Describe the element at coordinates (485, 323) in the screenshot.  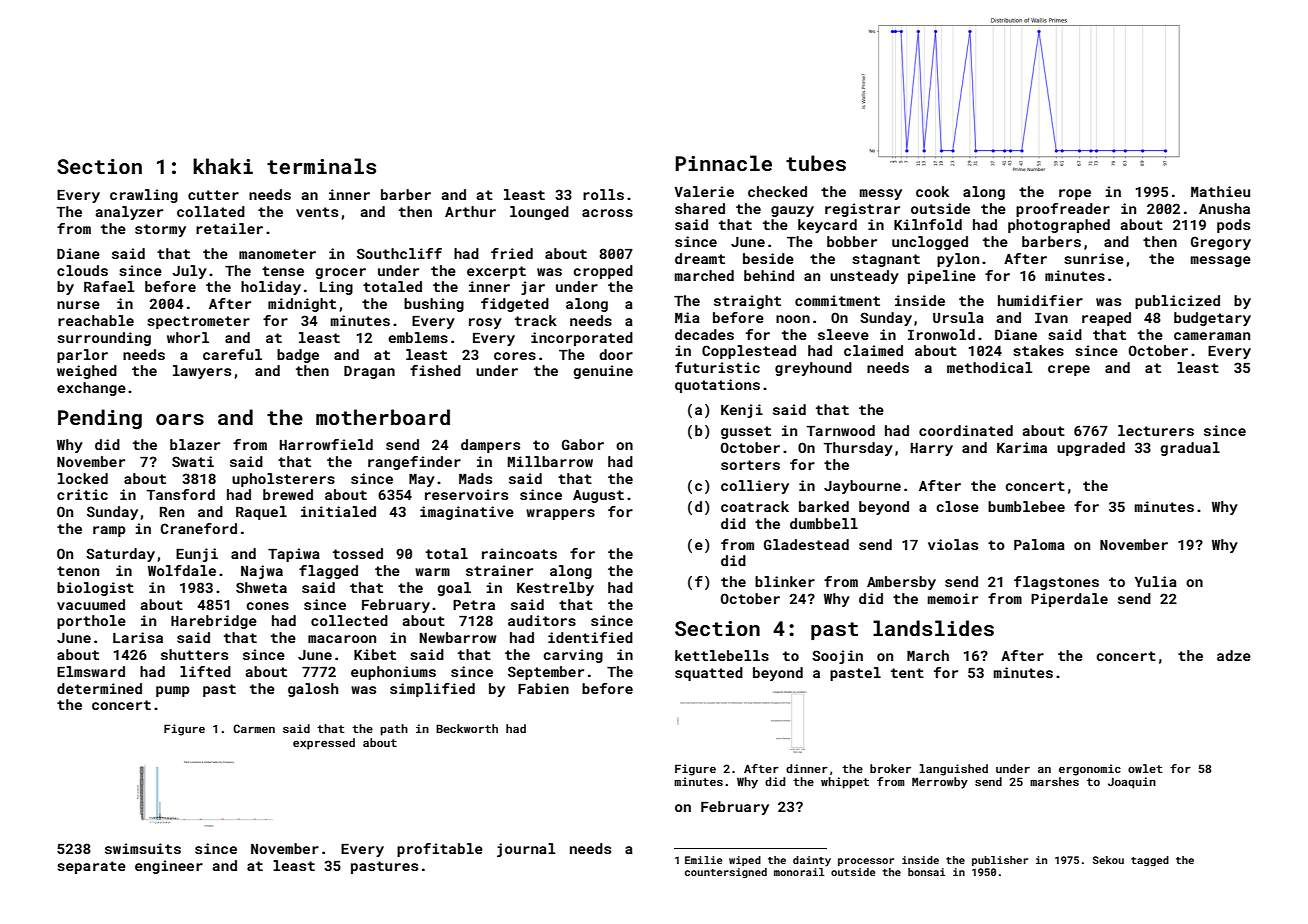
I see `rosy` at that location.
